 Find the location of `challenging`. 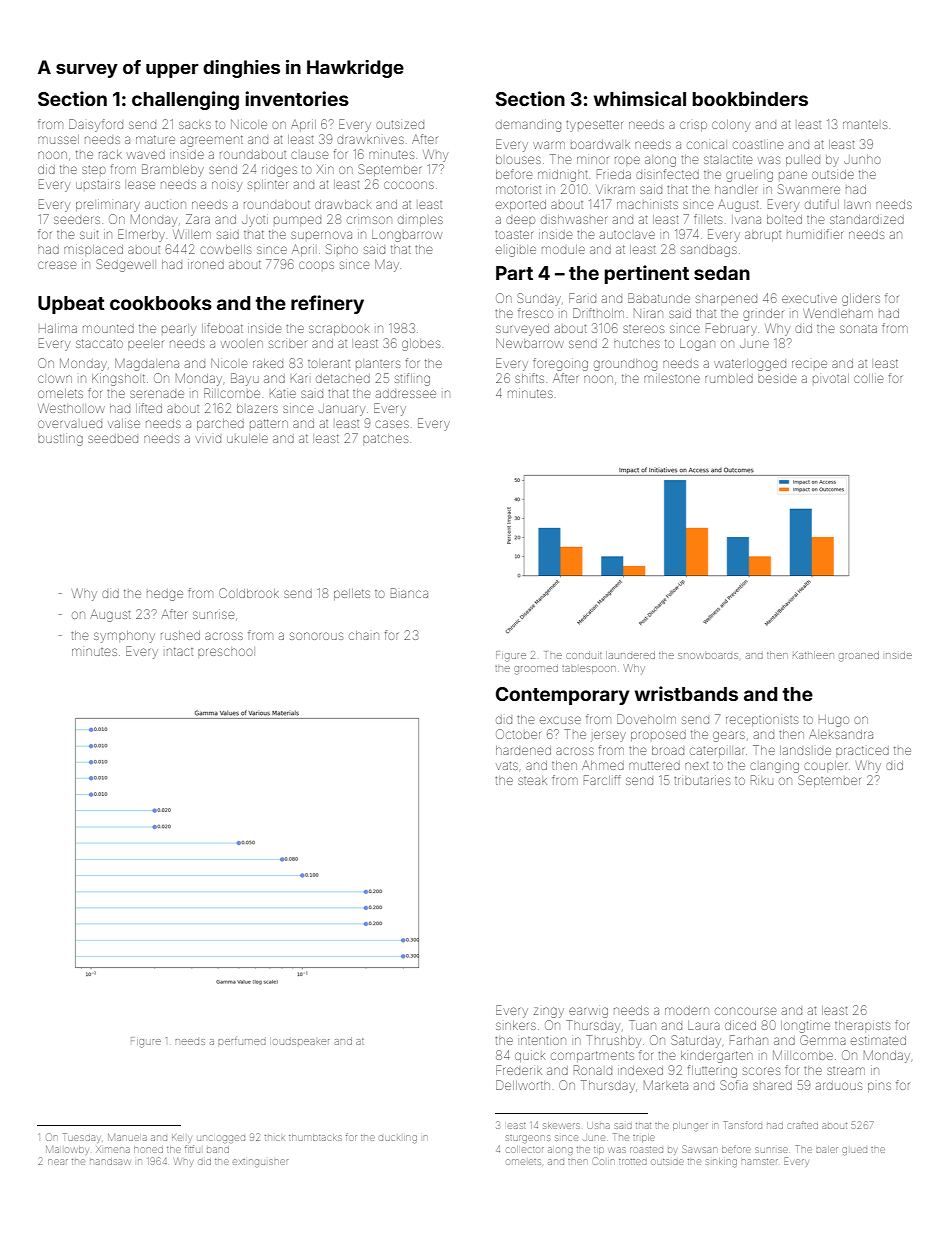

challenging is located at coordinates (185, 100).
